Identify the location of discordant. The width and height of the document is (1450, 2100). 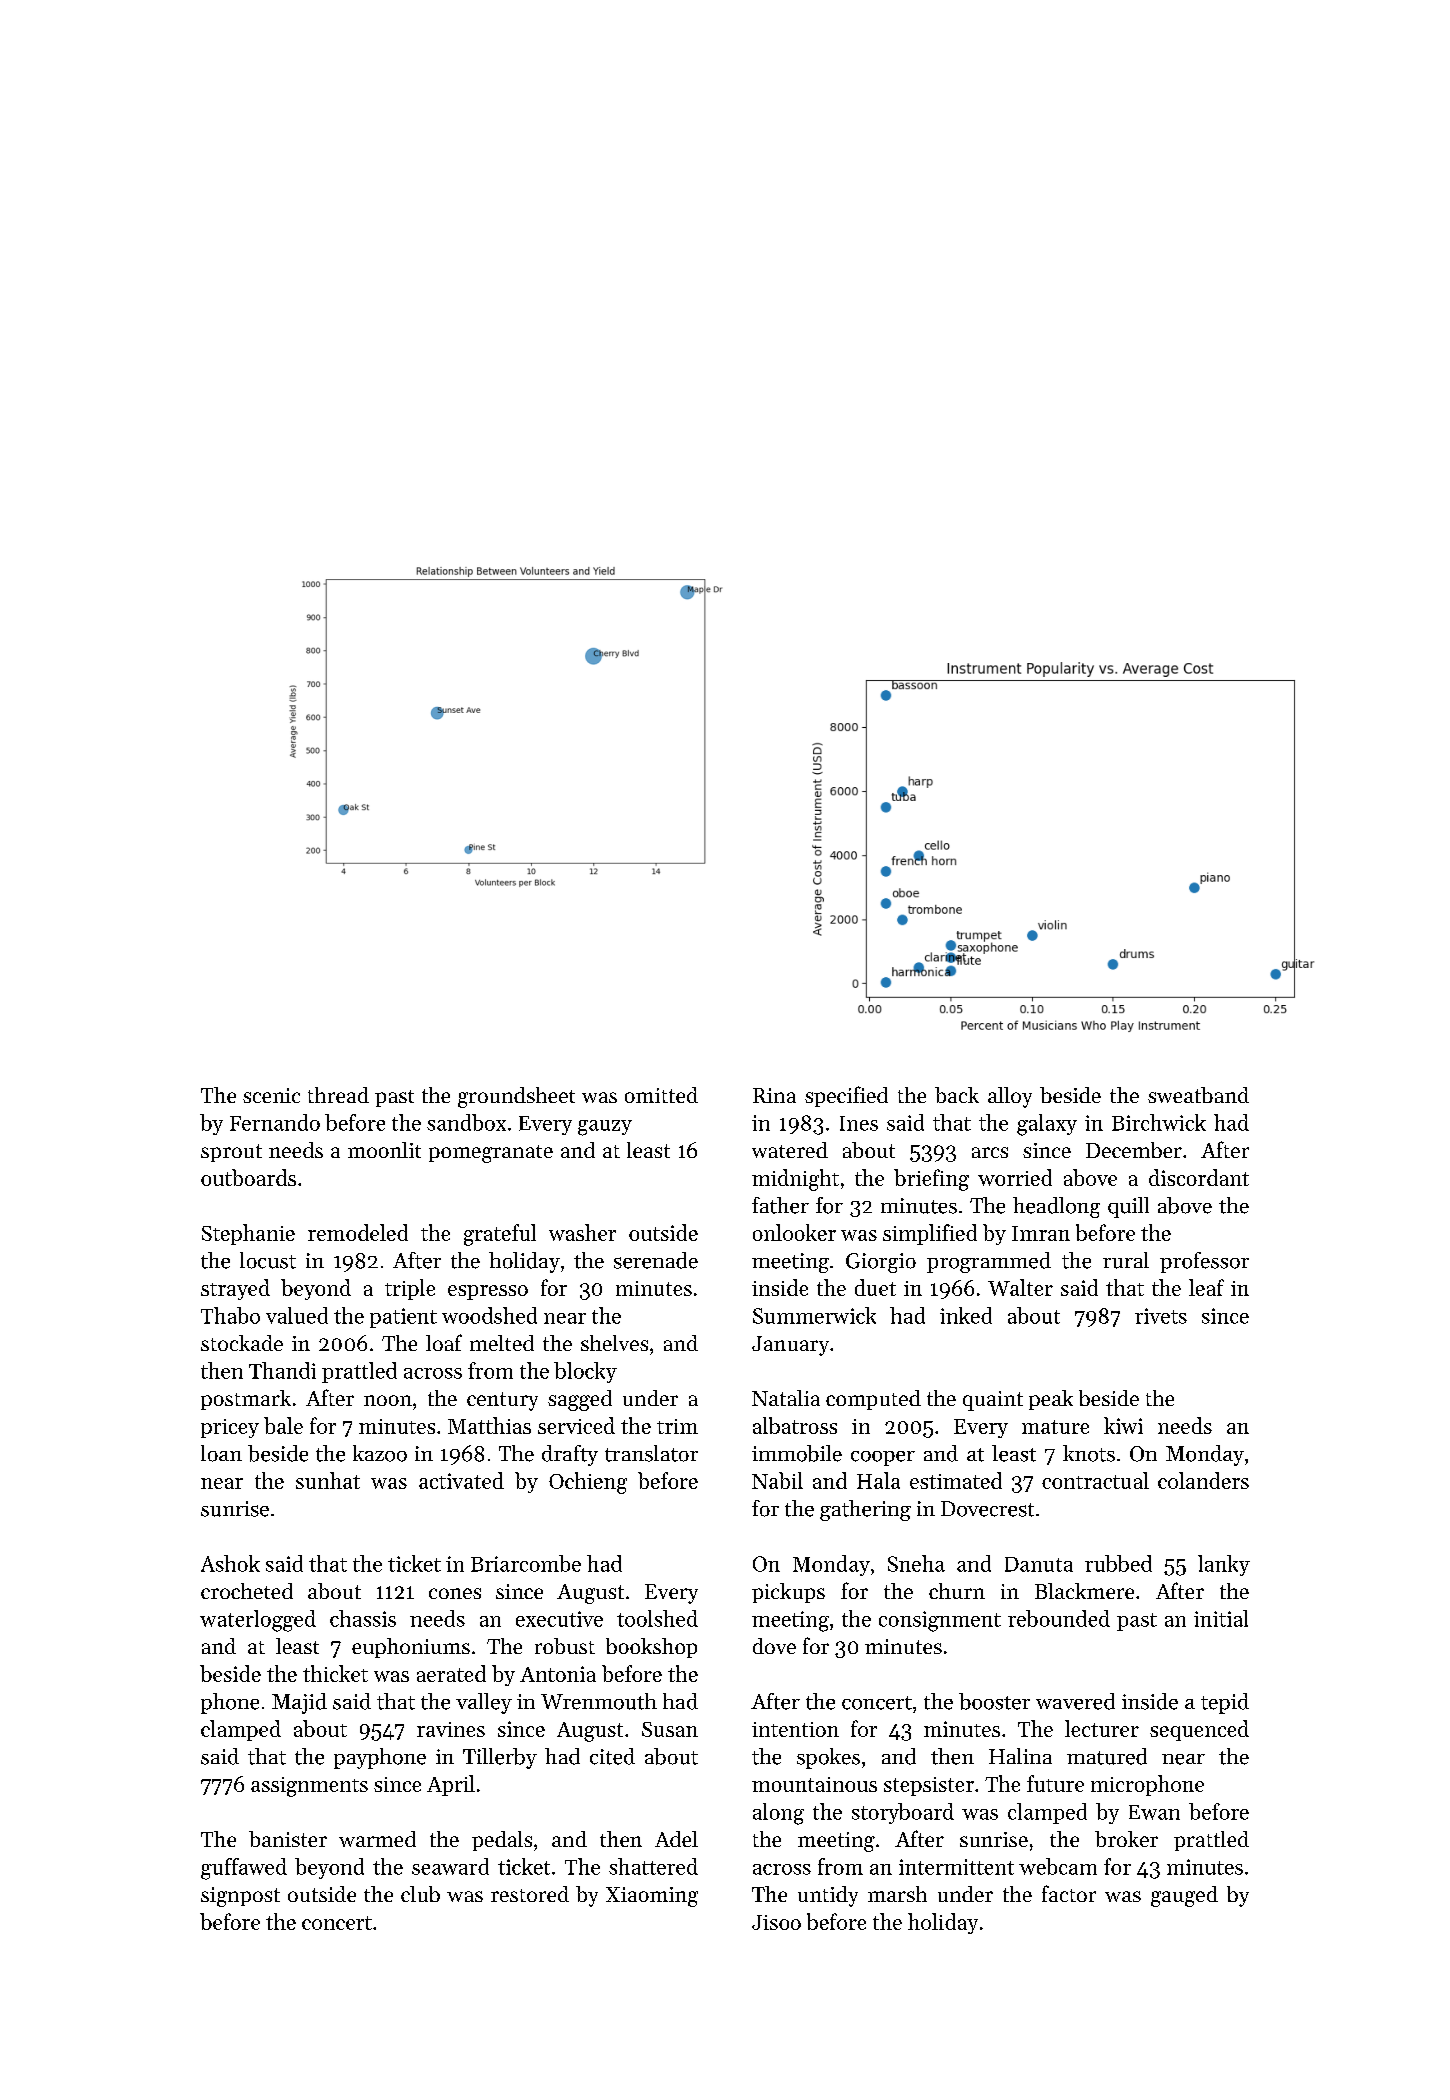
(1199, 1177).
